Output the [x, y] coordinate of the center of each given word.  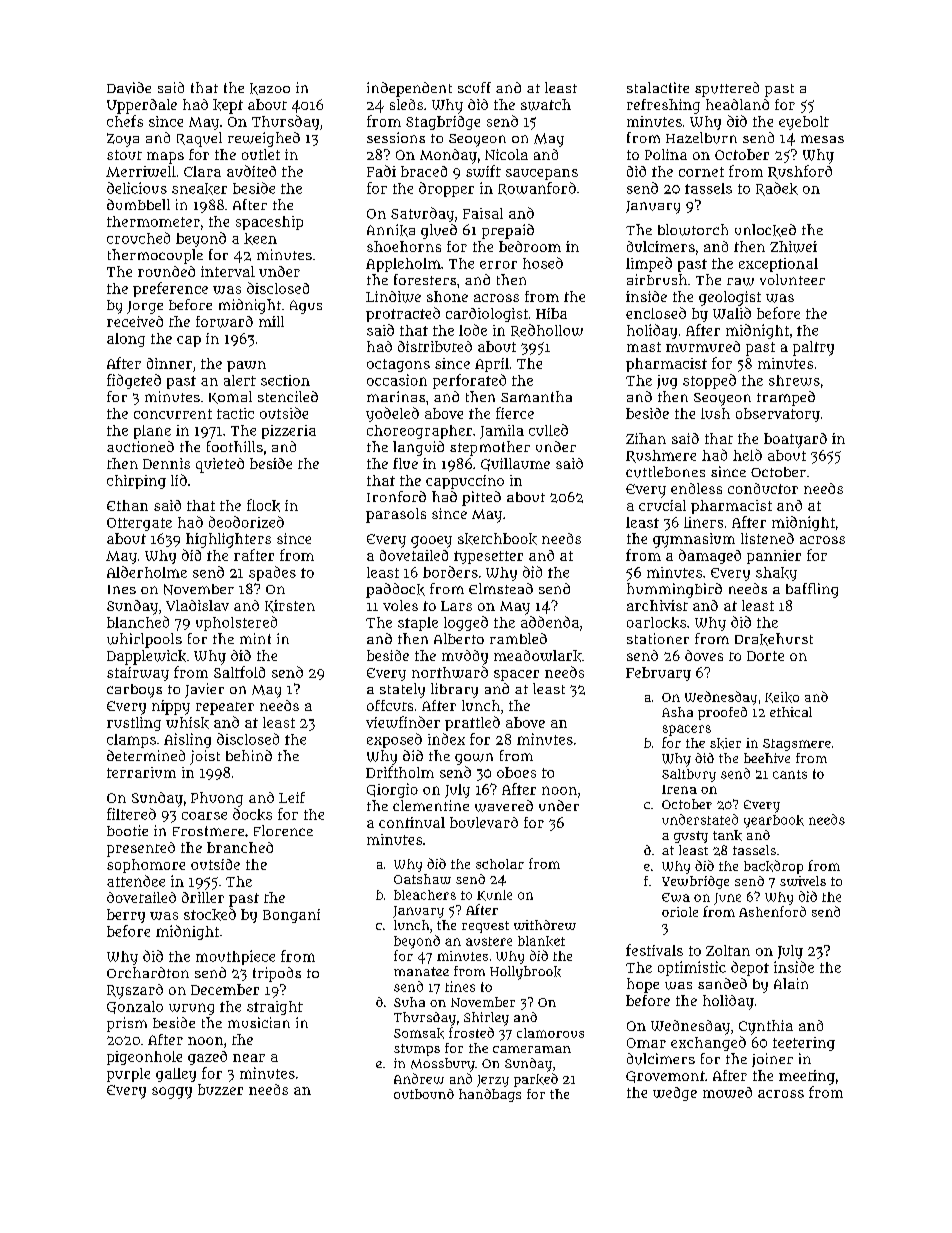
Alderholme [147, 572]
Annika [391, 230]
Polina [666, 154]
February [658, 674]
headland [737, 104]
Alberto [459, 638]
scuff [474, 87]
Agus [306, 307]
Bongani [291, 916]
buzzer [220, 1089]
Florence [283, 830]
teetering [804, 1044]
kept [228, 106]
